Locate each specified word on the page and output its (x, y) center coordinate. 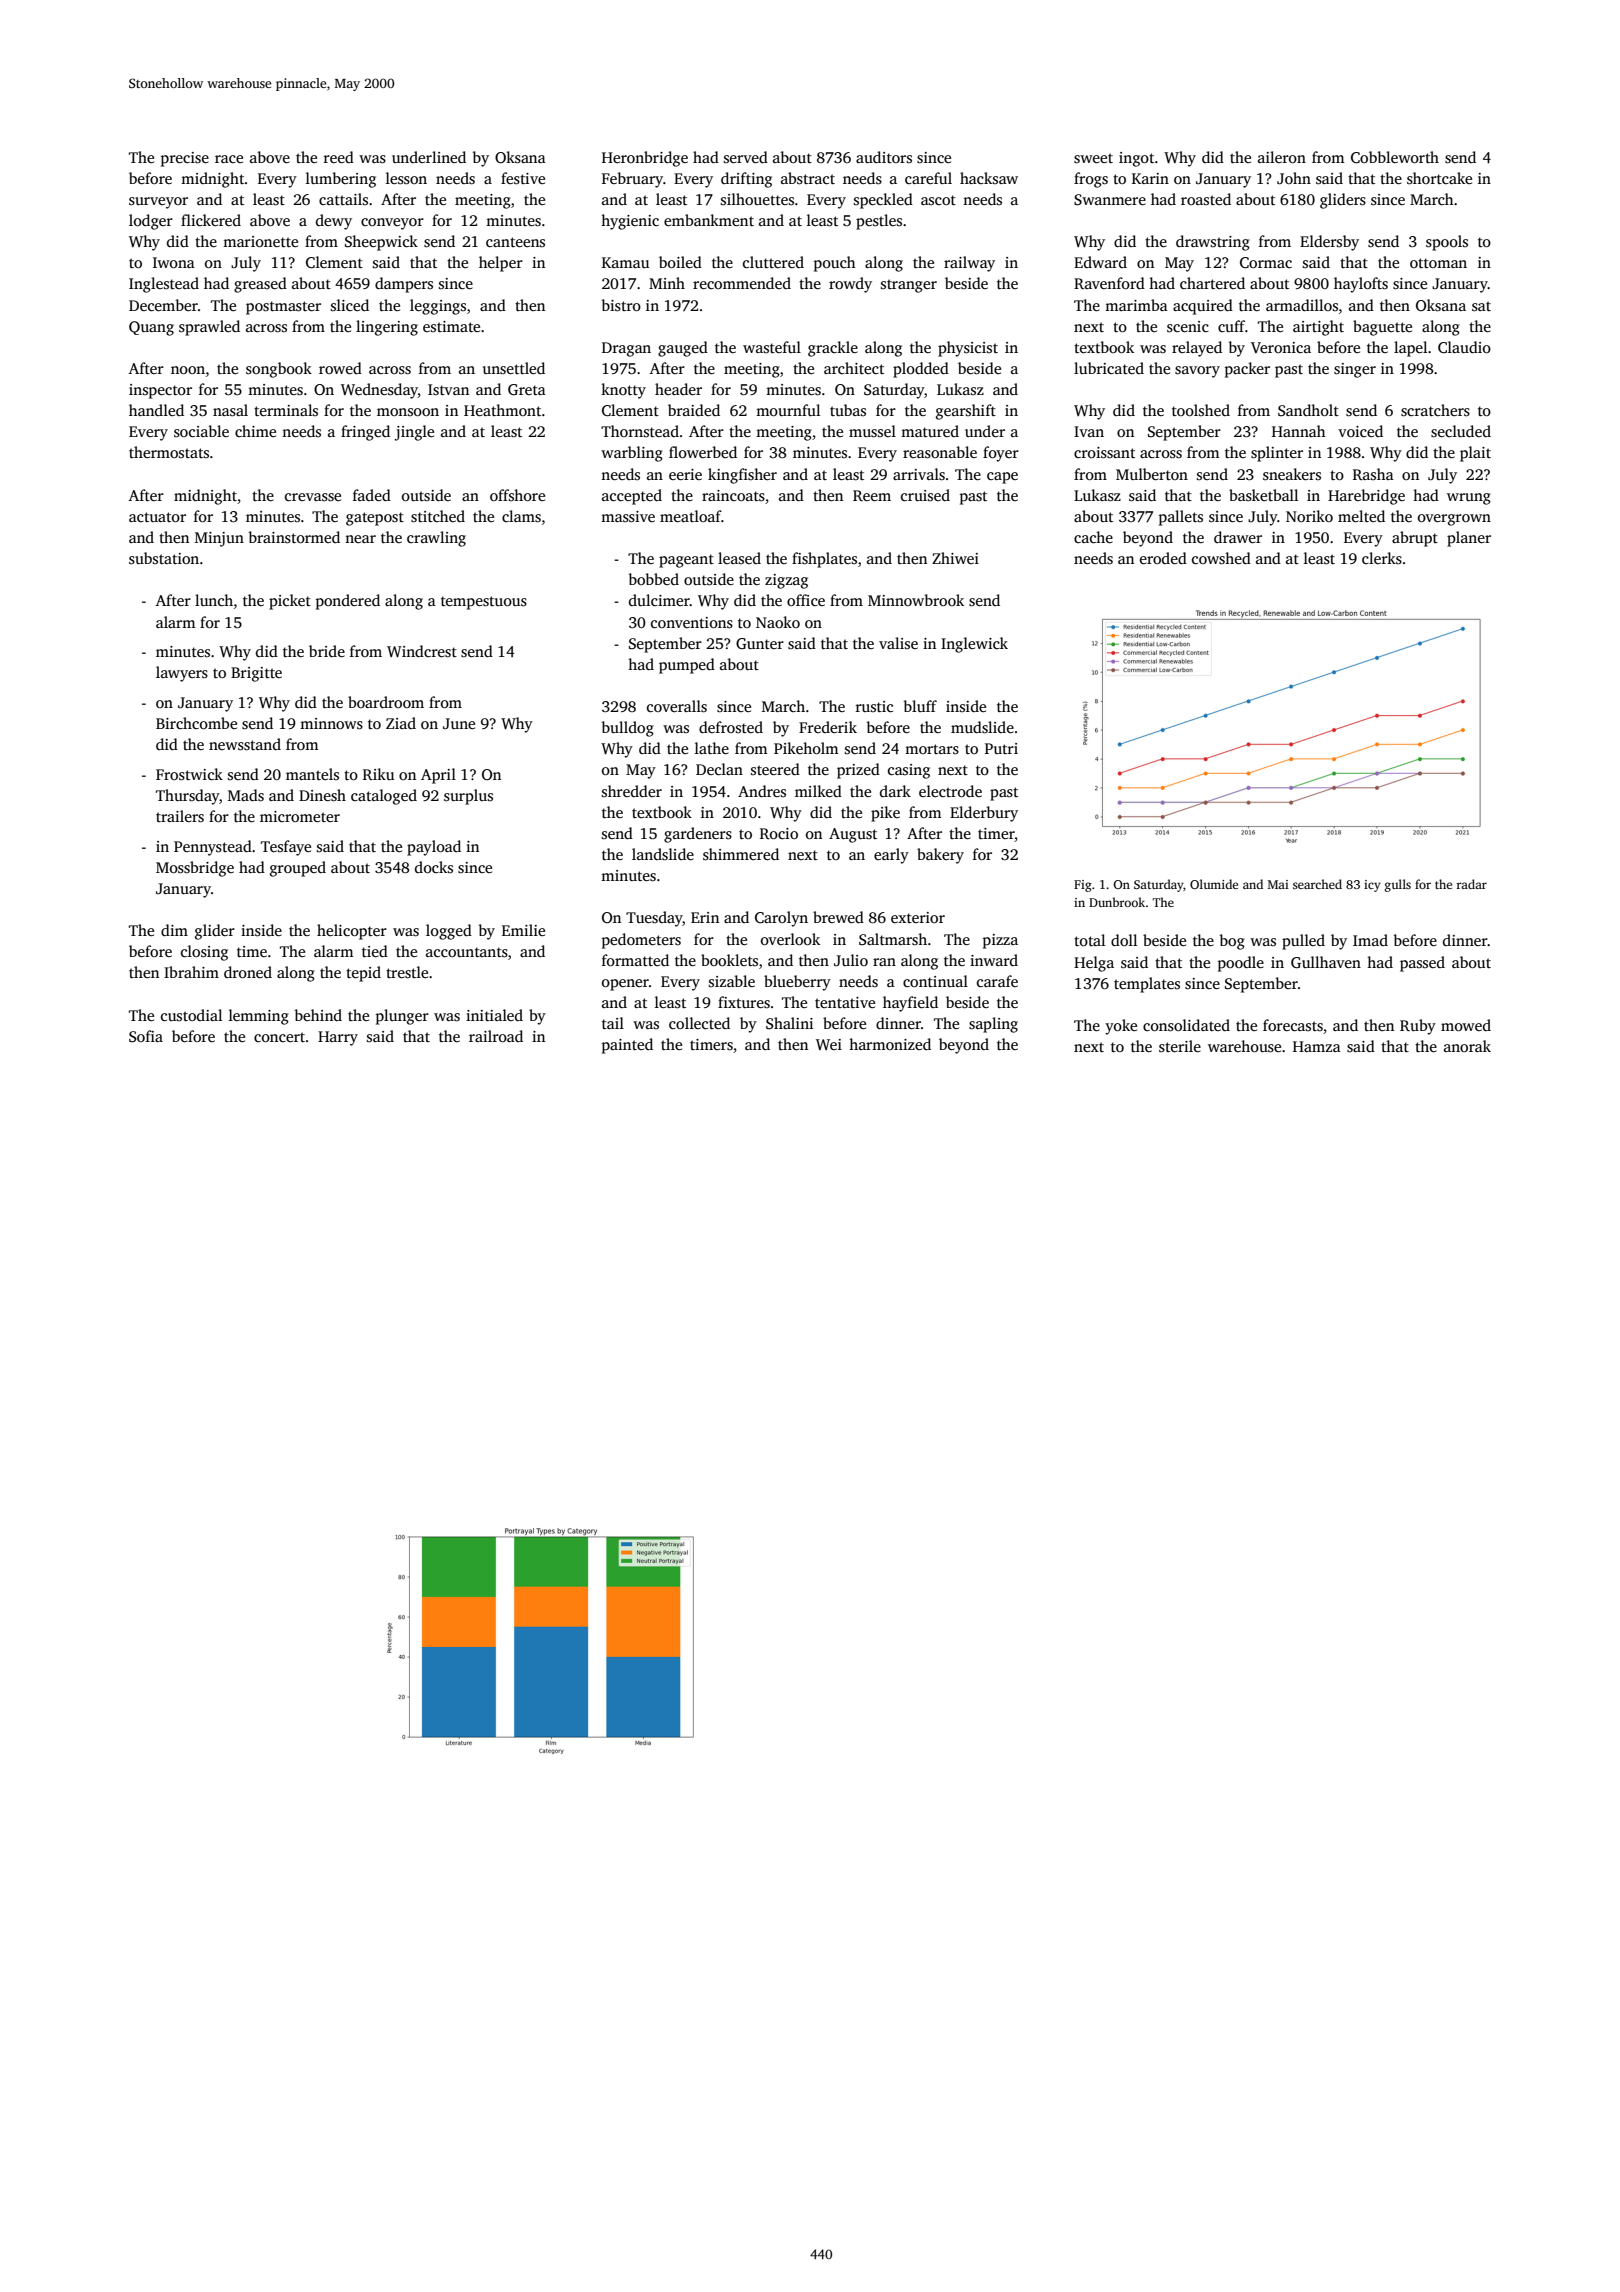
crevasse (313, 497)
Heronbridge (645, 159)
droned (248, 972)
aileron (1282, 157)
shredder (632, 791)
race (229, 159)
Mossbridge (195, 869)
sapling (993, 1025)
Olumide (1214, 884)
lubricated (1109, 368)
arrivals (919, 474)
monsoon (408, 412)
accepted (632, 497)
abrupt (1415, 539)
